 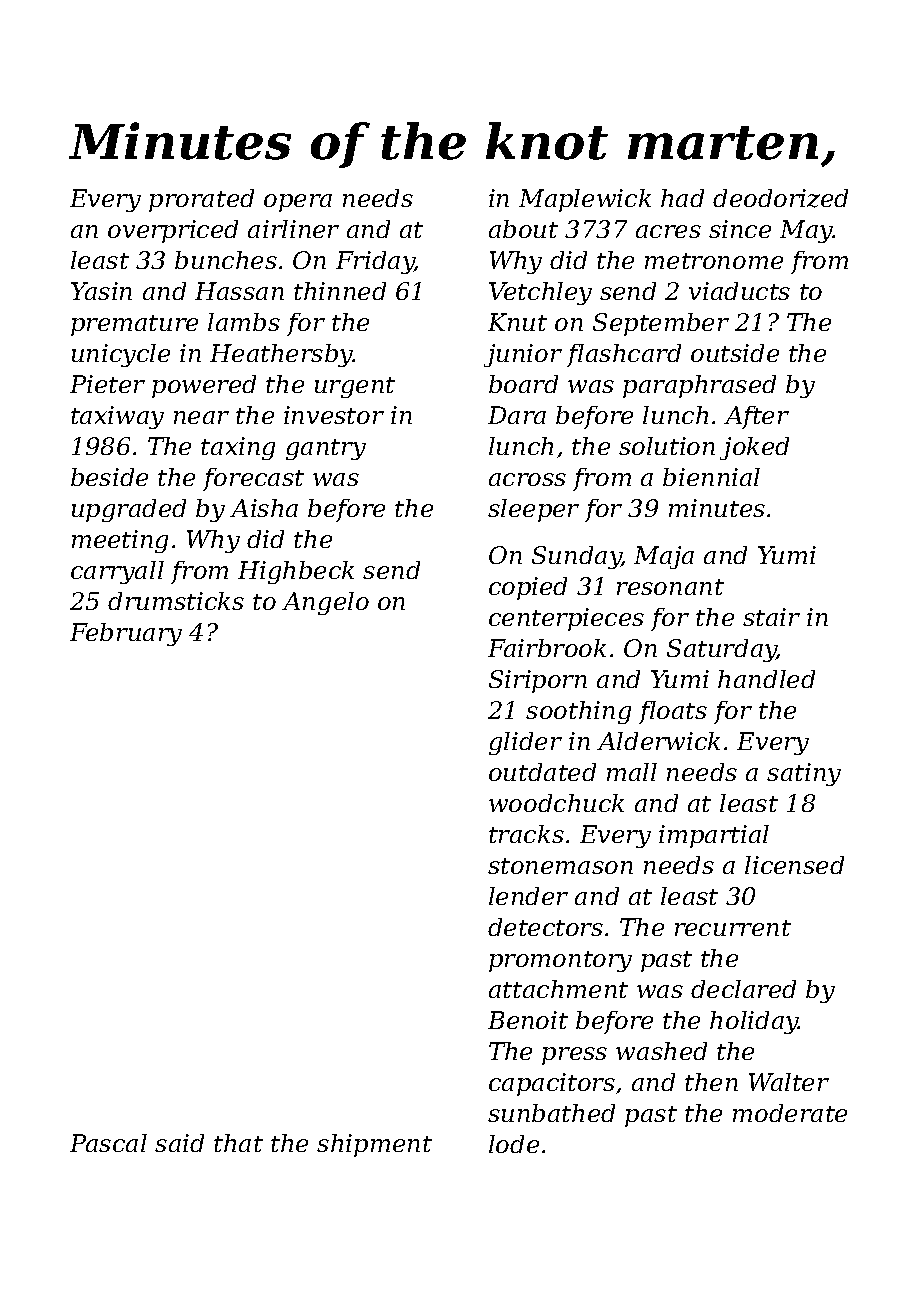 I want to click on Heathersby, so click(x=281, y=355).
